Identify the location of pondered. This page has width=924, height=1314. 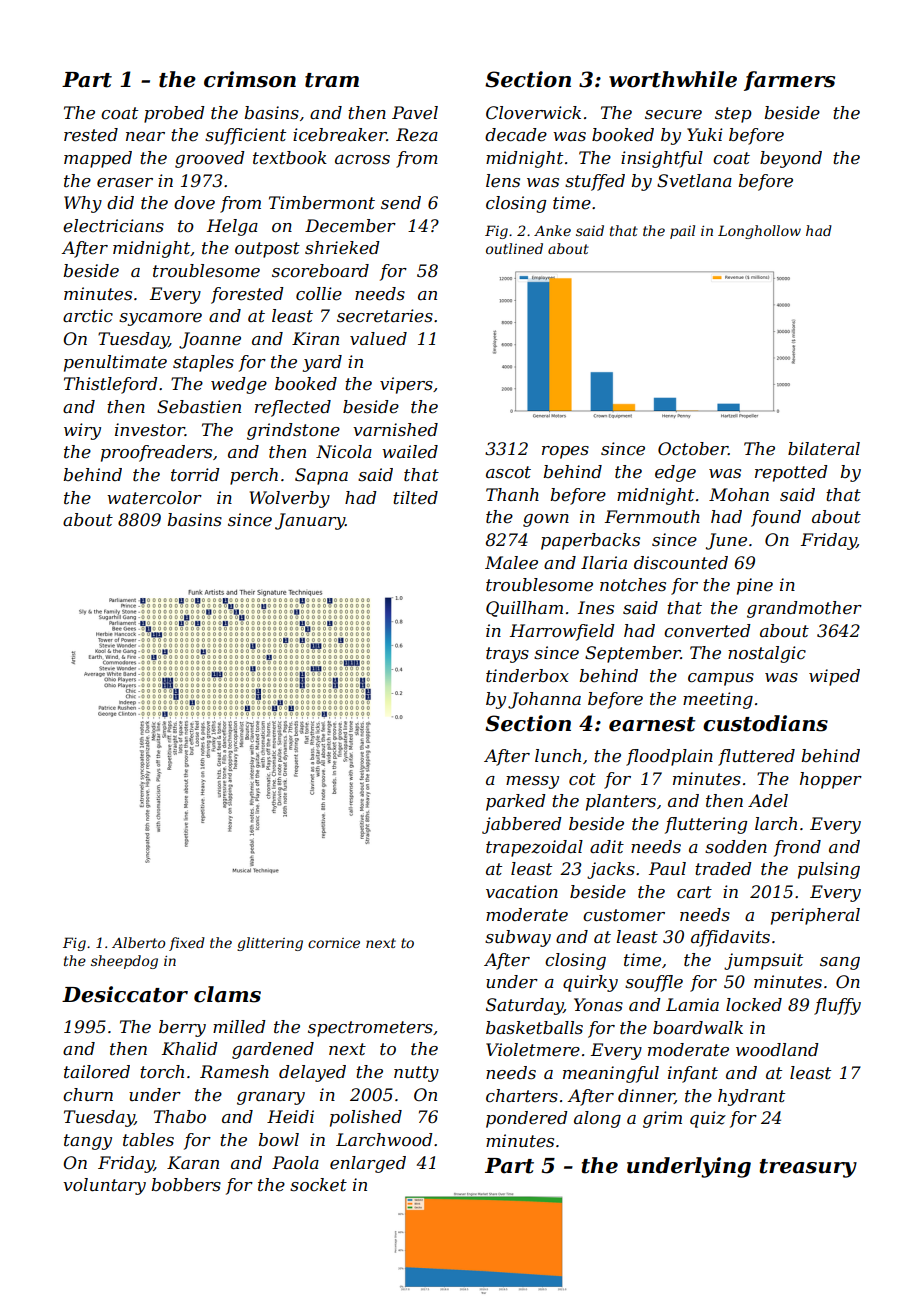
(527, 1119).
